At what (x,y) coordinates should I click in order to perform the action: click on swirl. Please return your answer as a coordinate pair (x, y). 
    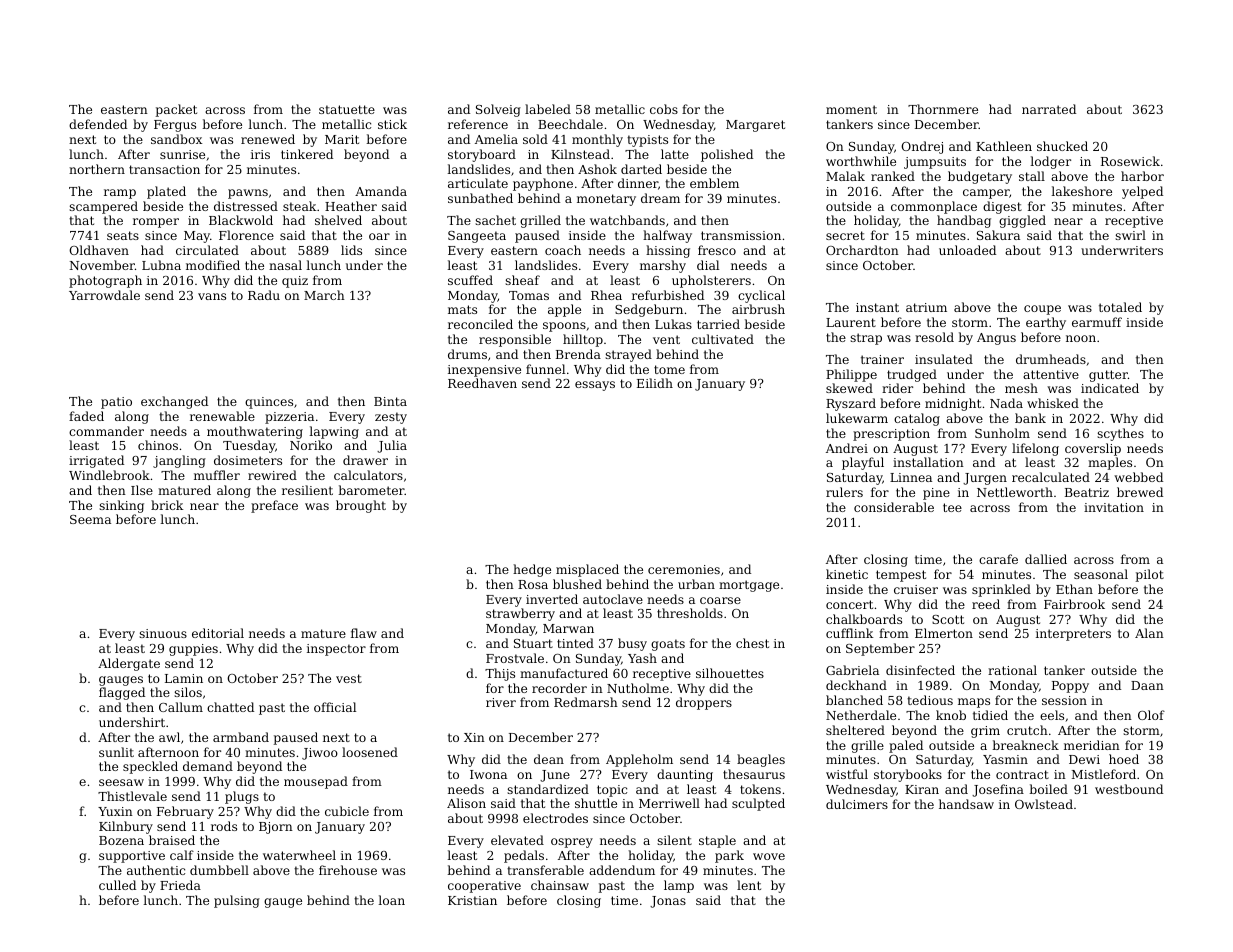
    Looking at the image, I should click on (1130, 235).
